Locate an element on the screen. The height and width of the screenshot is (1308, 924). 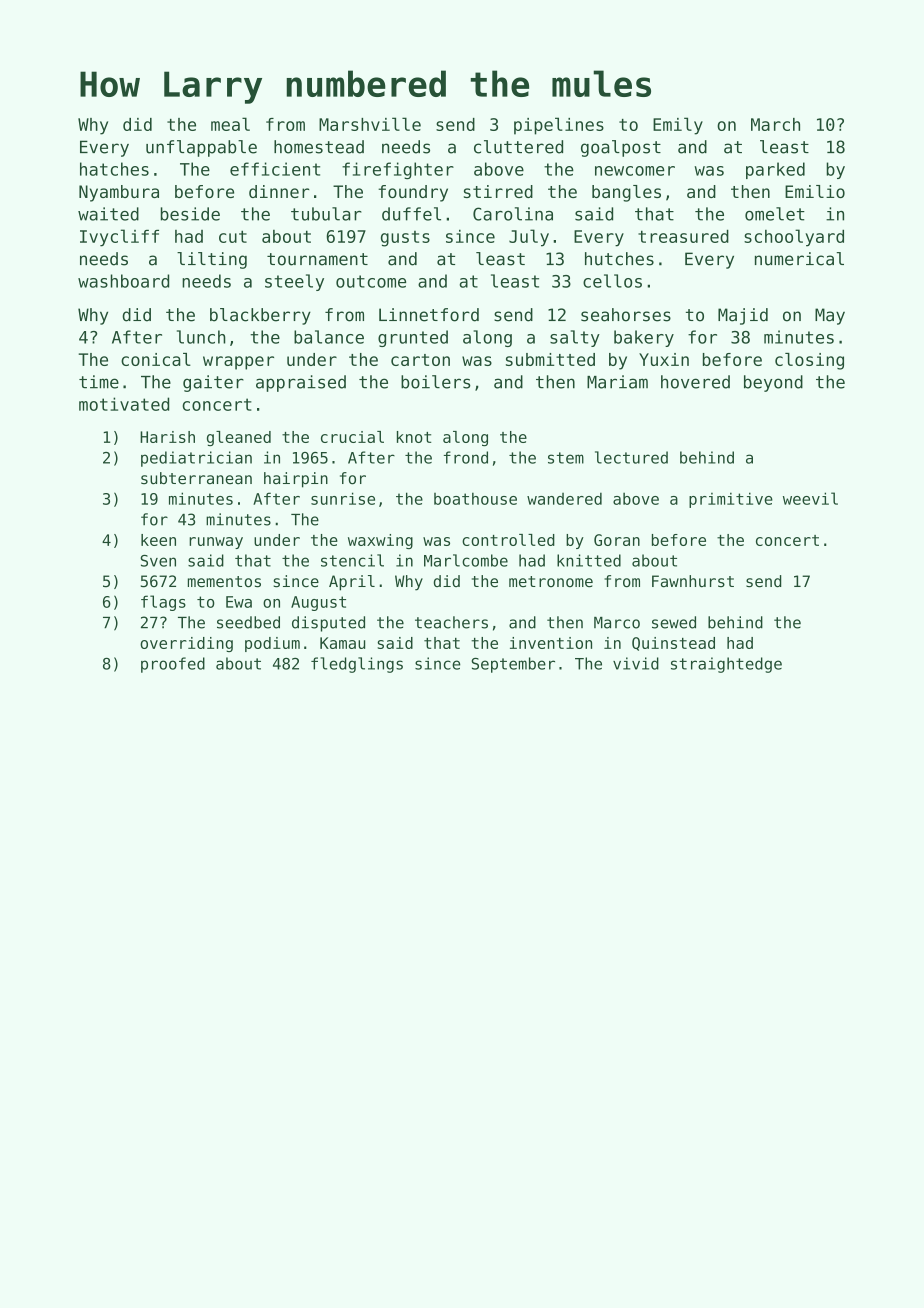
stirred is located at coordinates (498, 191).
